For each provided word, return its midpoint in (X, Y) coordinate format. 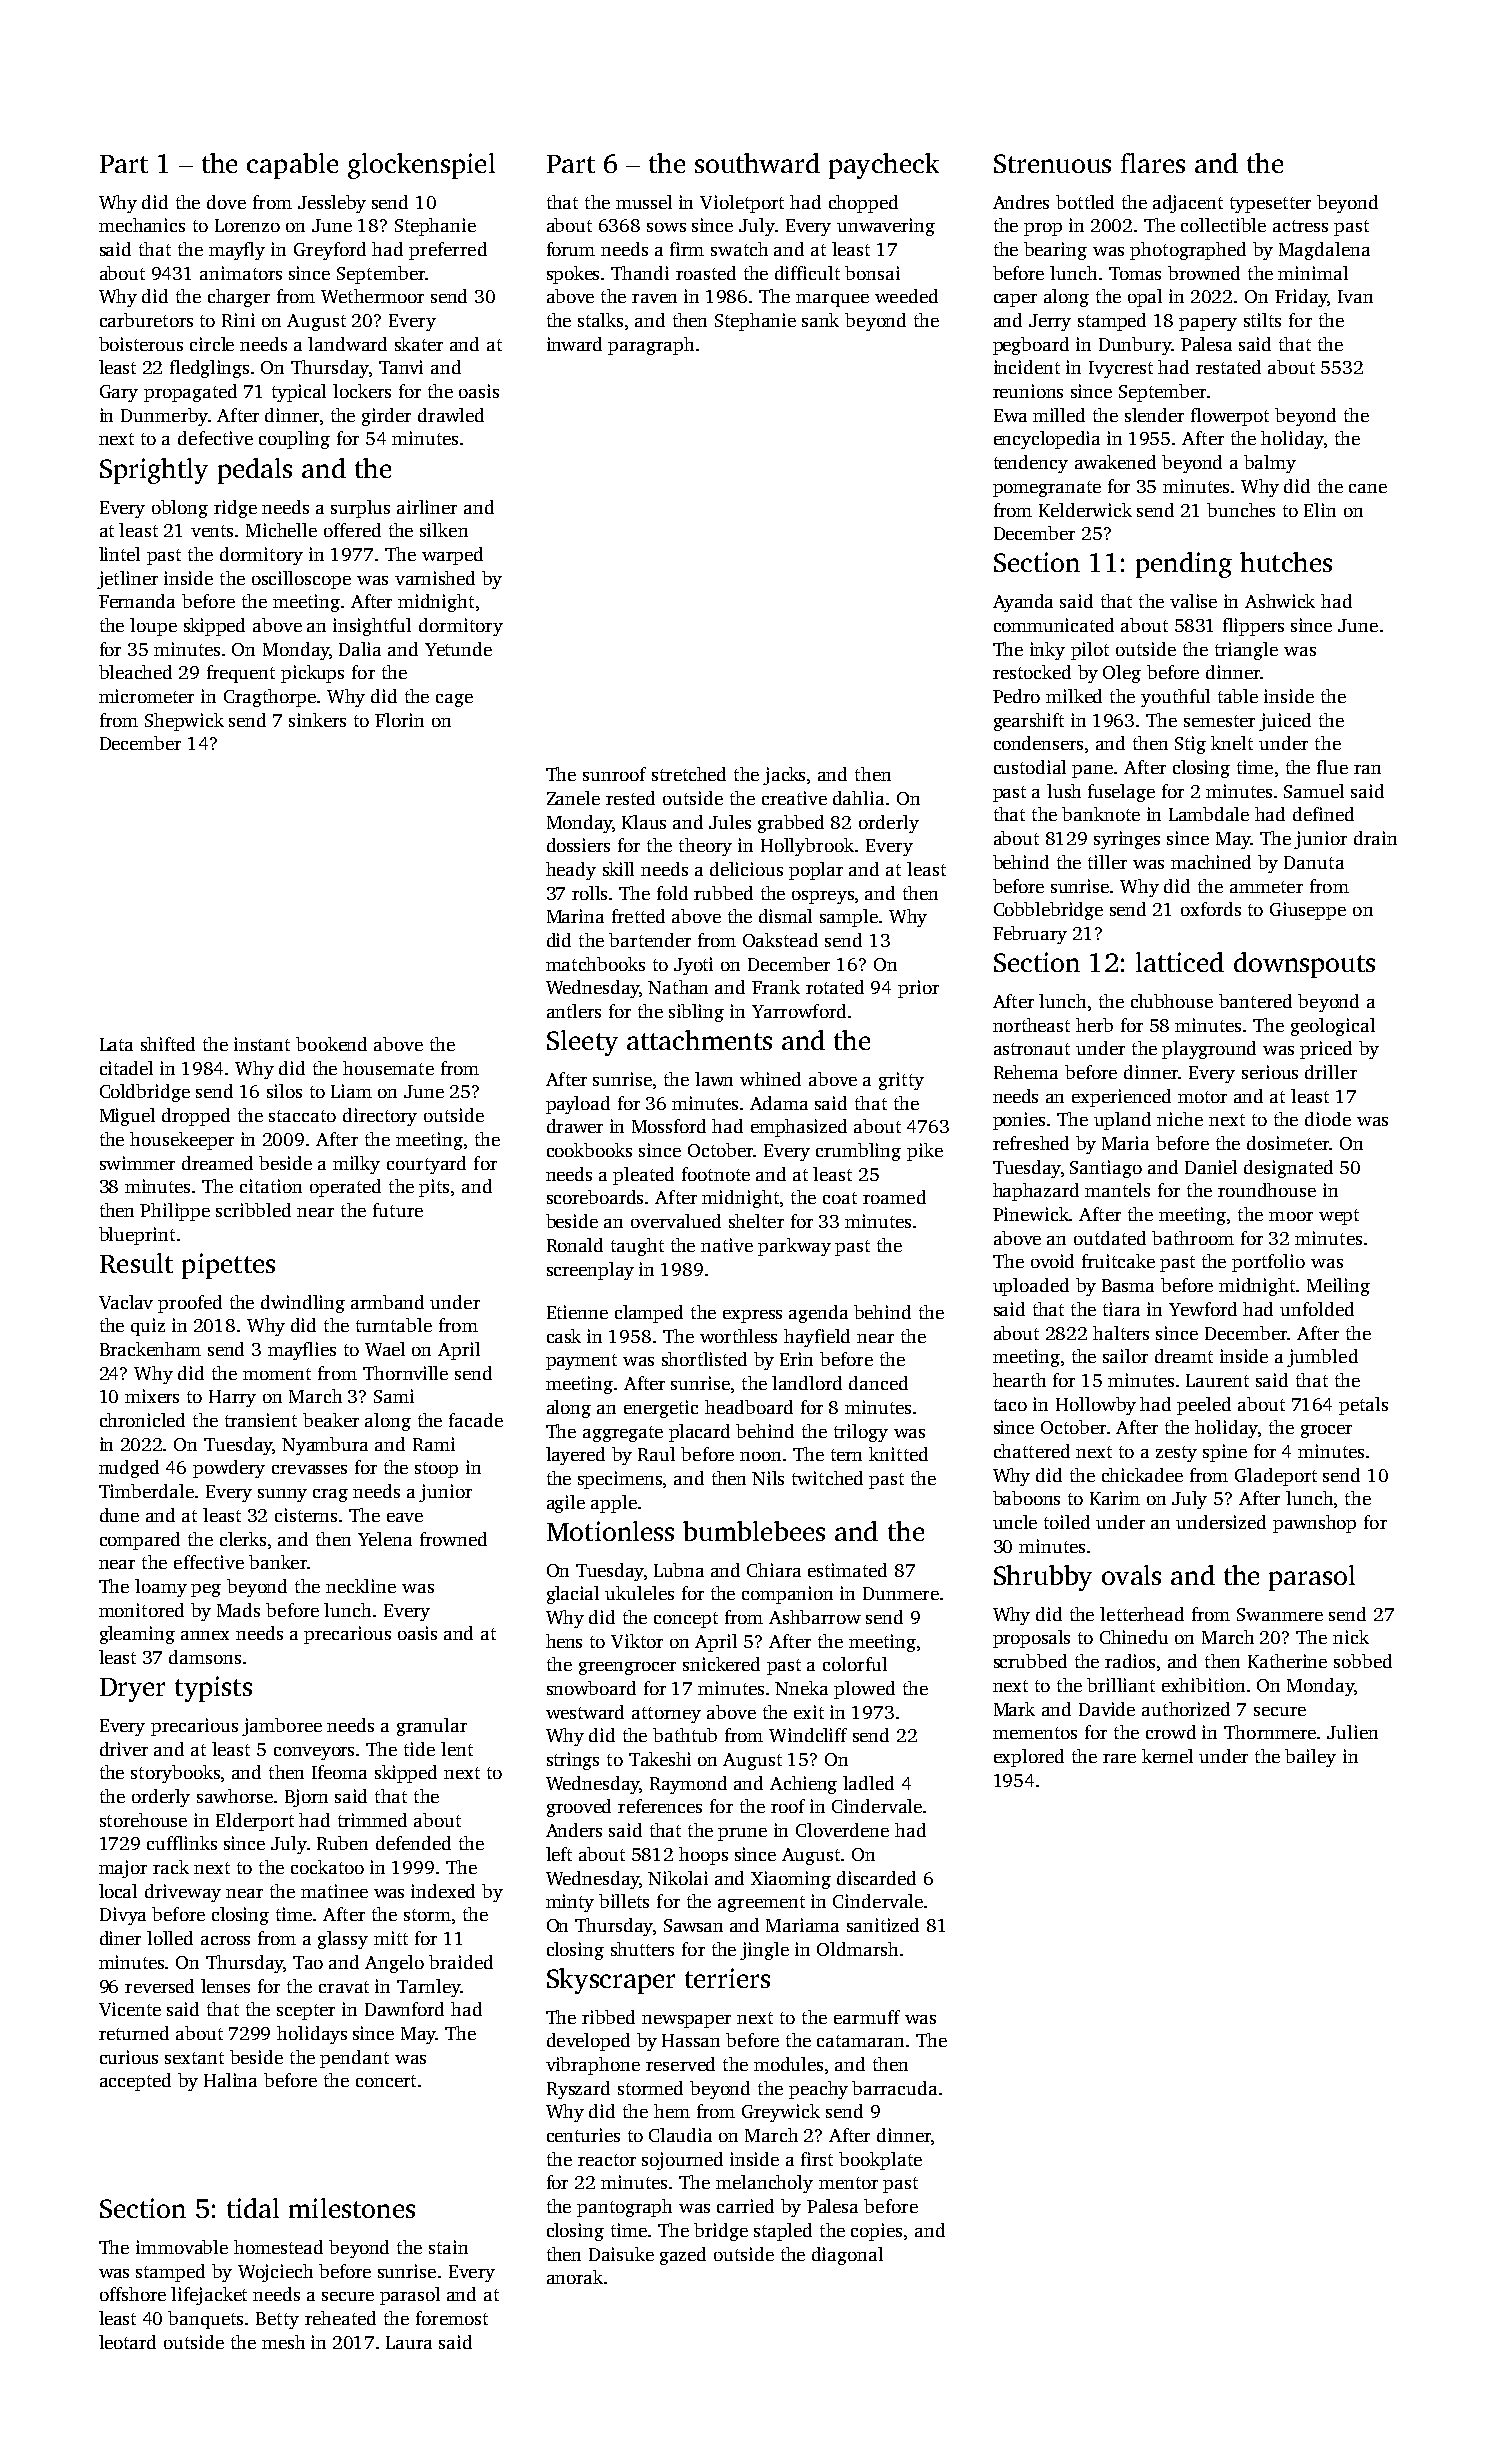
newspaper (686, 2021)
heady (571, 871)
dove (226, 202)
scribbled (253, 1210)
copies (876, 2232)
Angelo (394, 1964)
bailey (1310, 1758)
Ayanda (1023, 603)
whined (770, 1079)
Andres (1021, 202)
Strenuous (1052, 163)
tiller (1107, 862)
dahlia (858, 798)
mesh (283, 2342)
